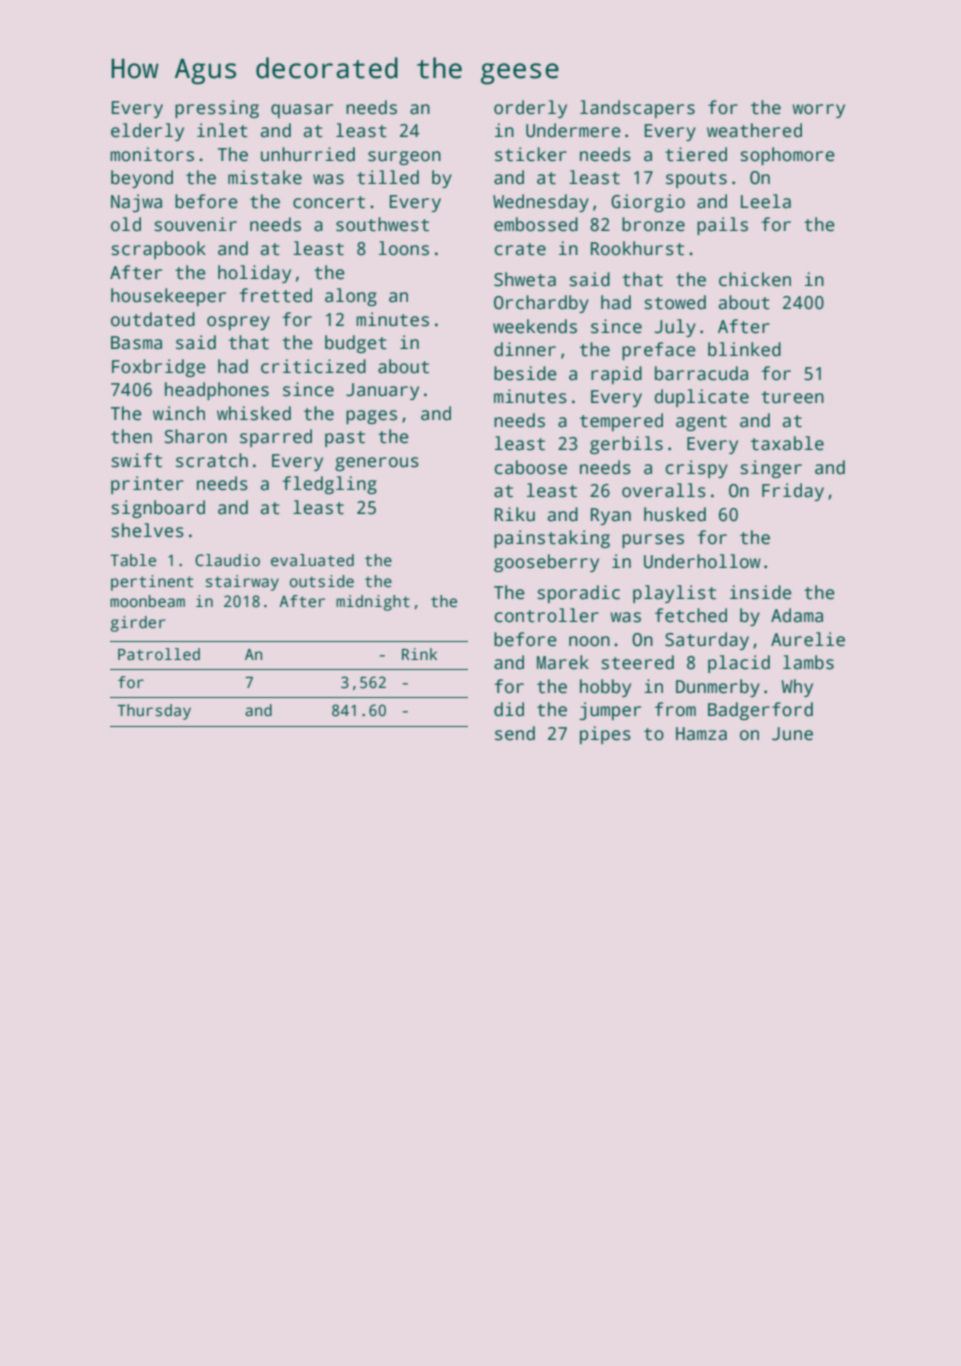  Describe the element at coordinates (525, 279) in the page. I see `Shweta` at that location.
